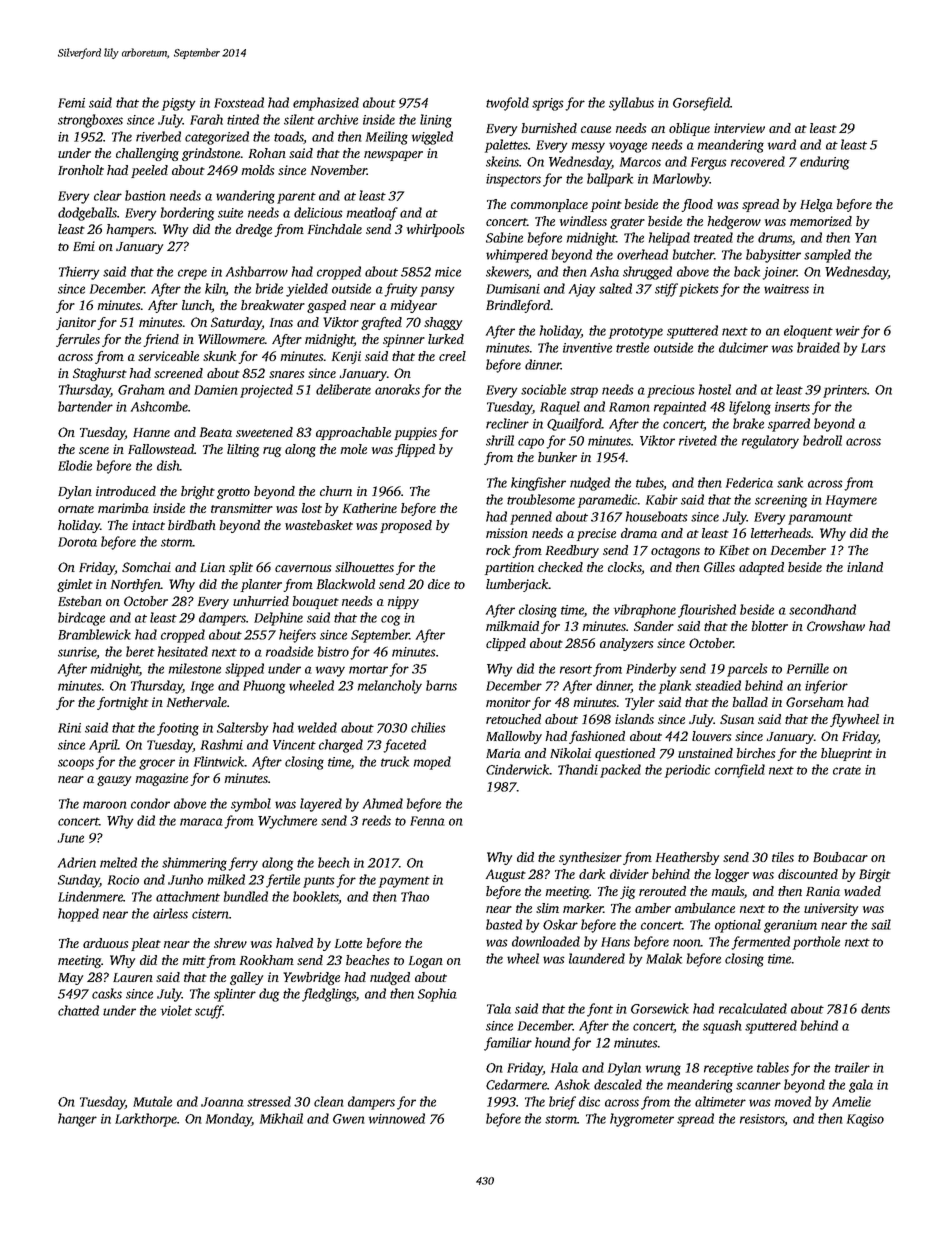  Describe the element at coordinates (783, 857) in the document. I see `tiles` at that location.
